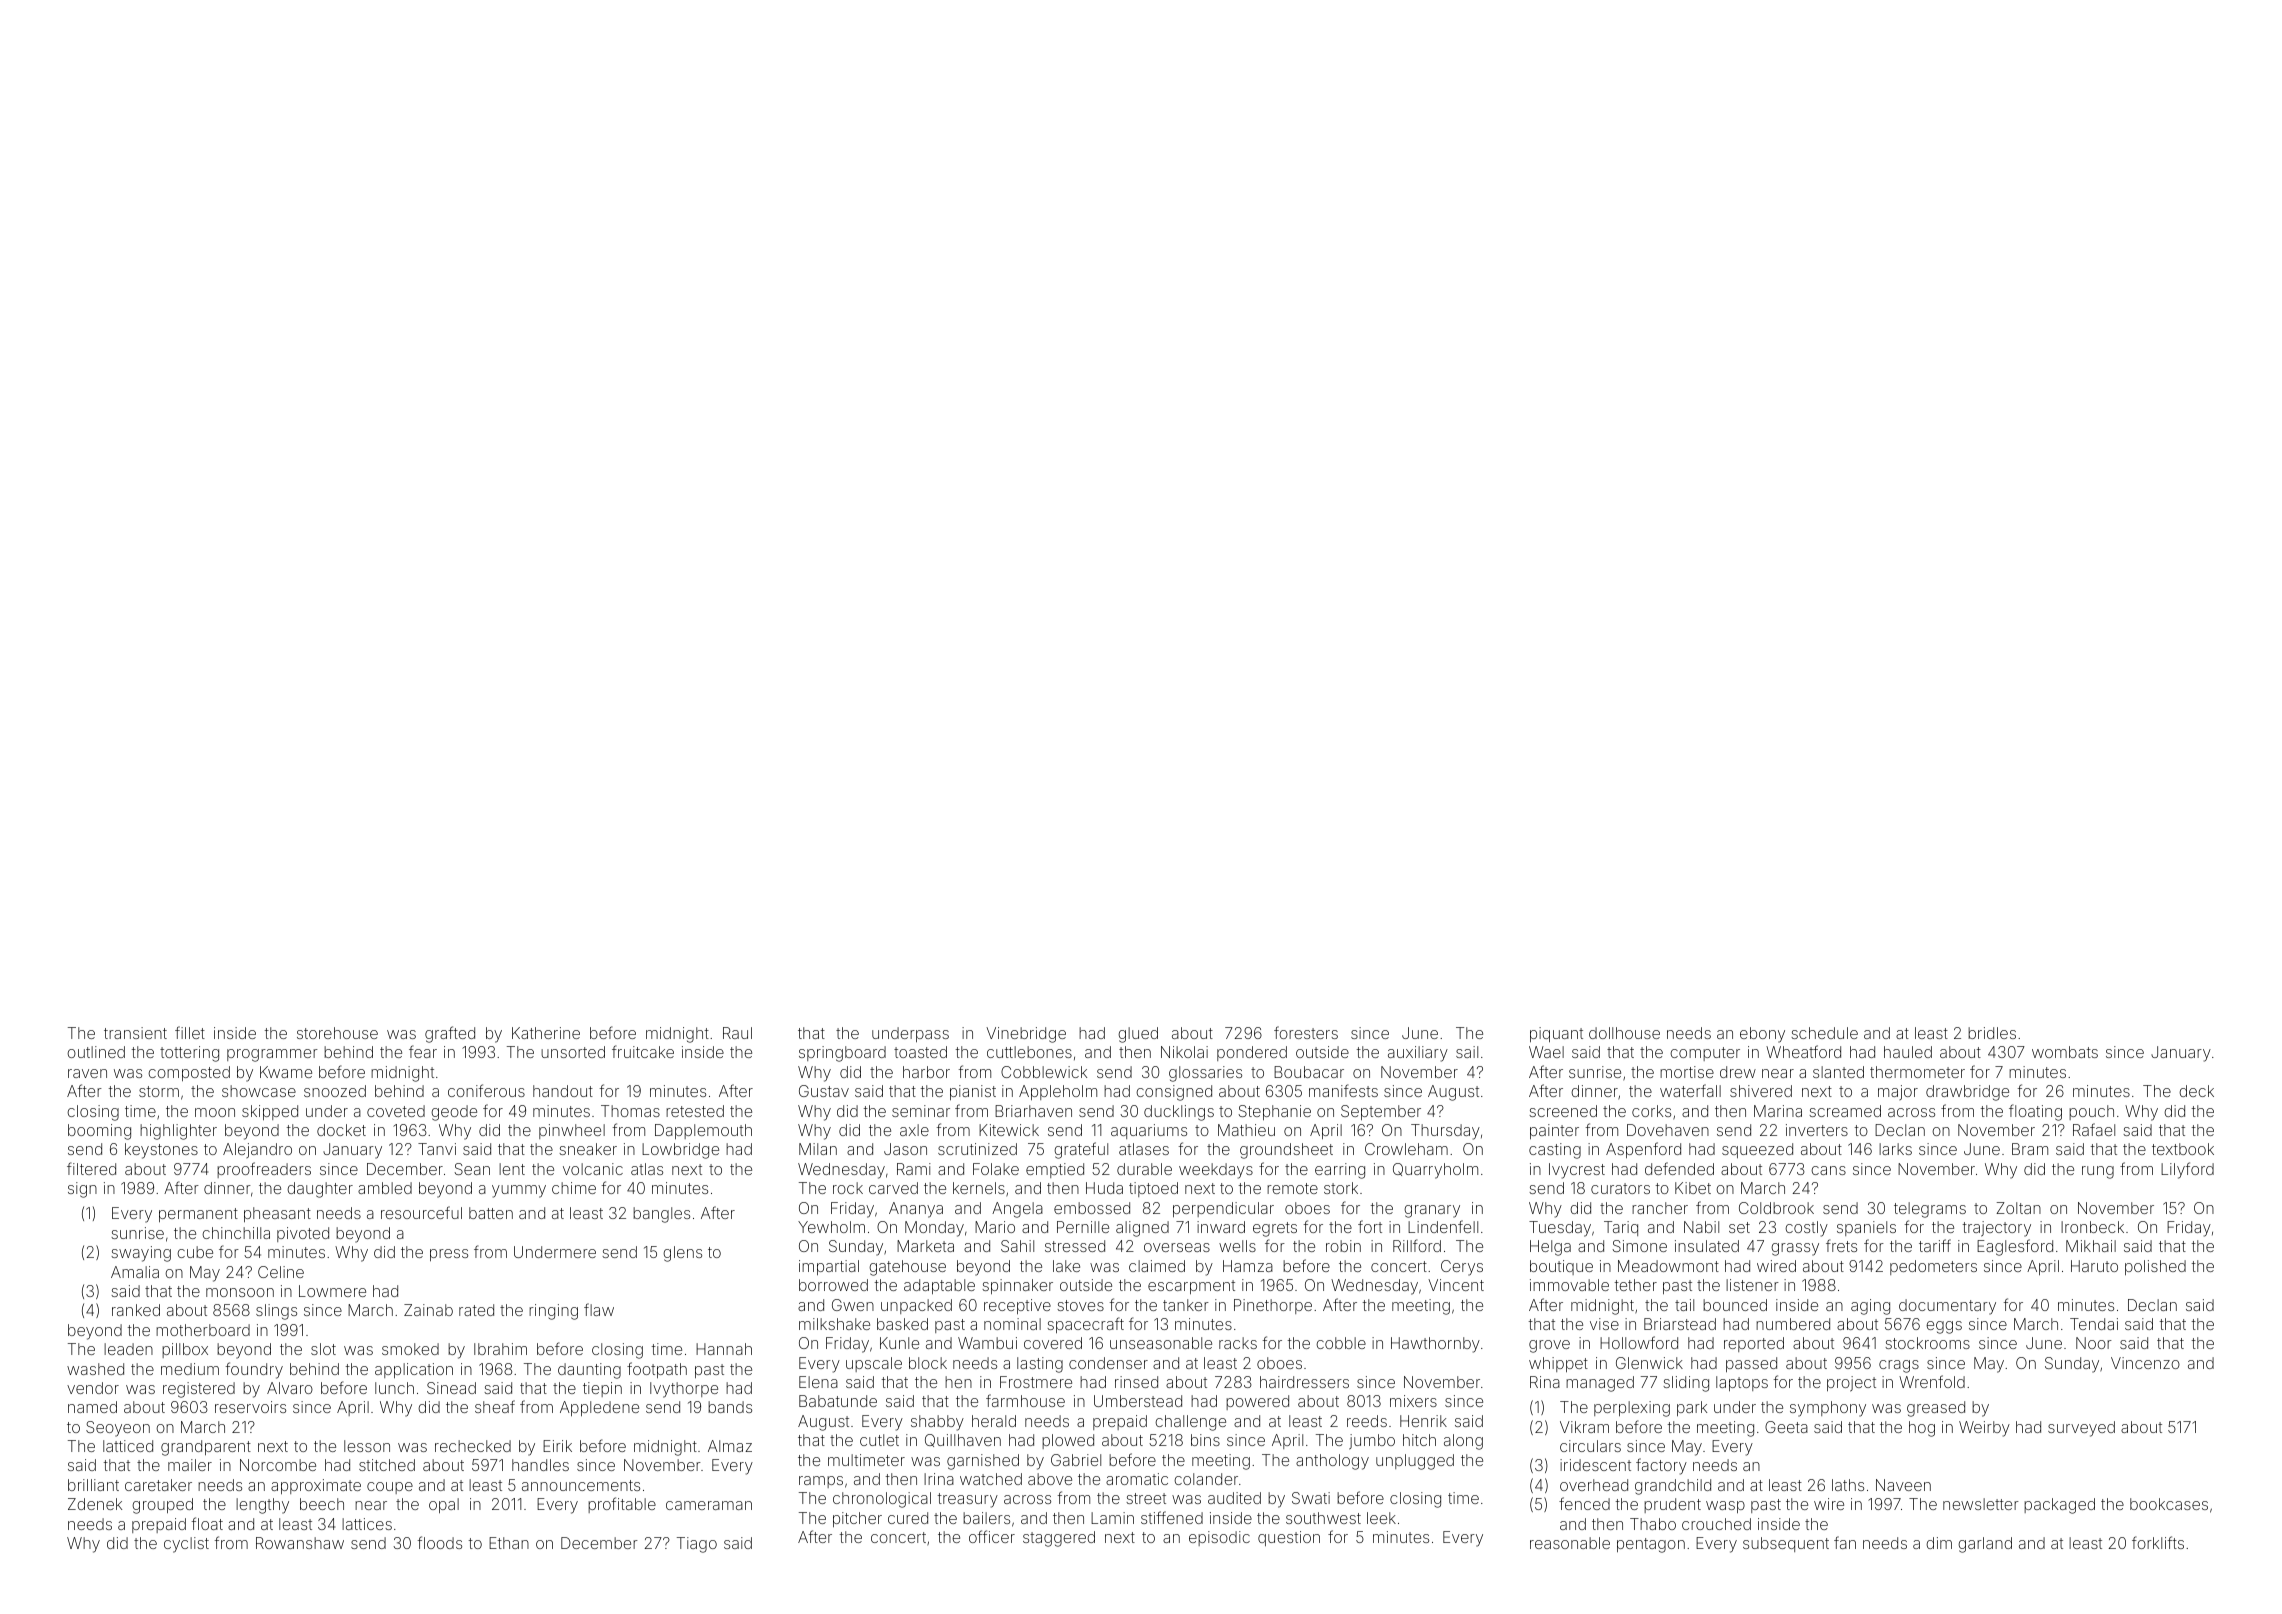 This image has width=2282, height=1614. What do you see at coordinates (1895, 1149) in the image?
I see `larks` at bounding box center [1895, 1149].
